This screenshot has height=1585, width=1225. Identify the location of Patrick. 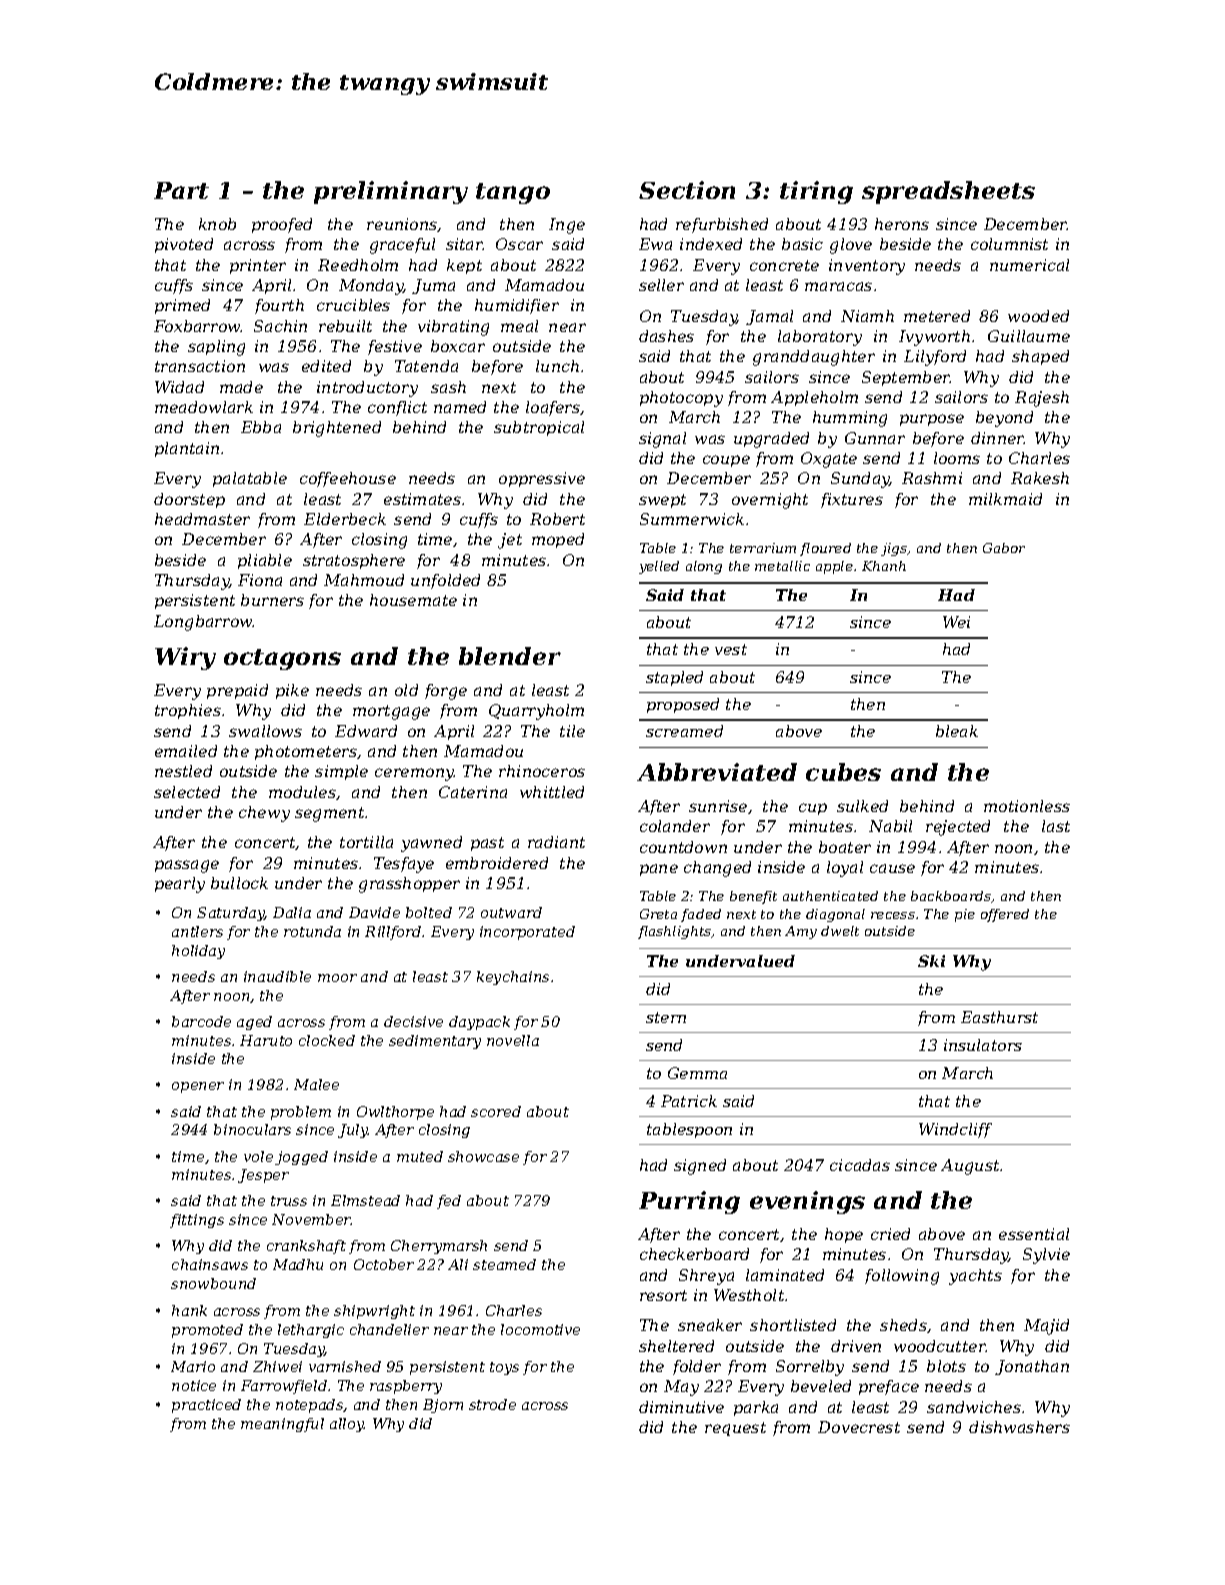
(689, 1101).
